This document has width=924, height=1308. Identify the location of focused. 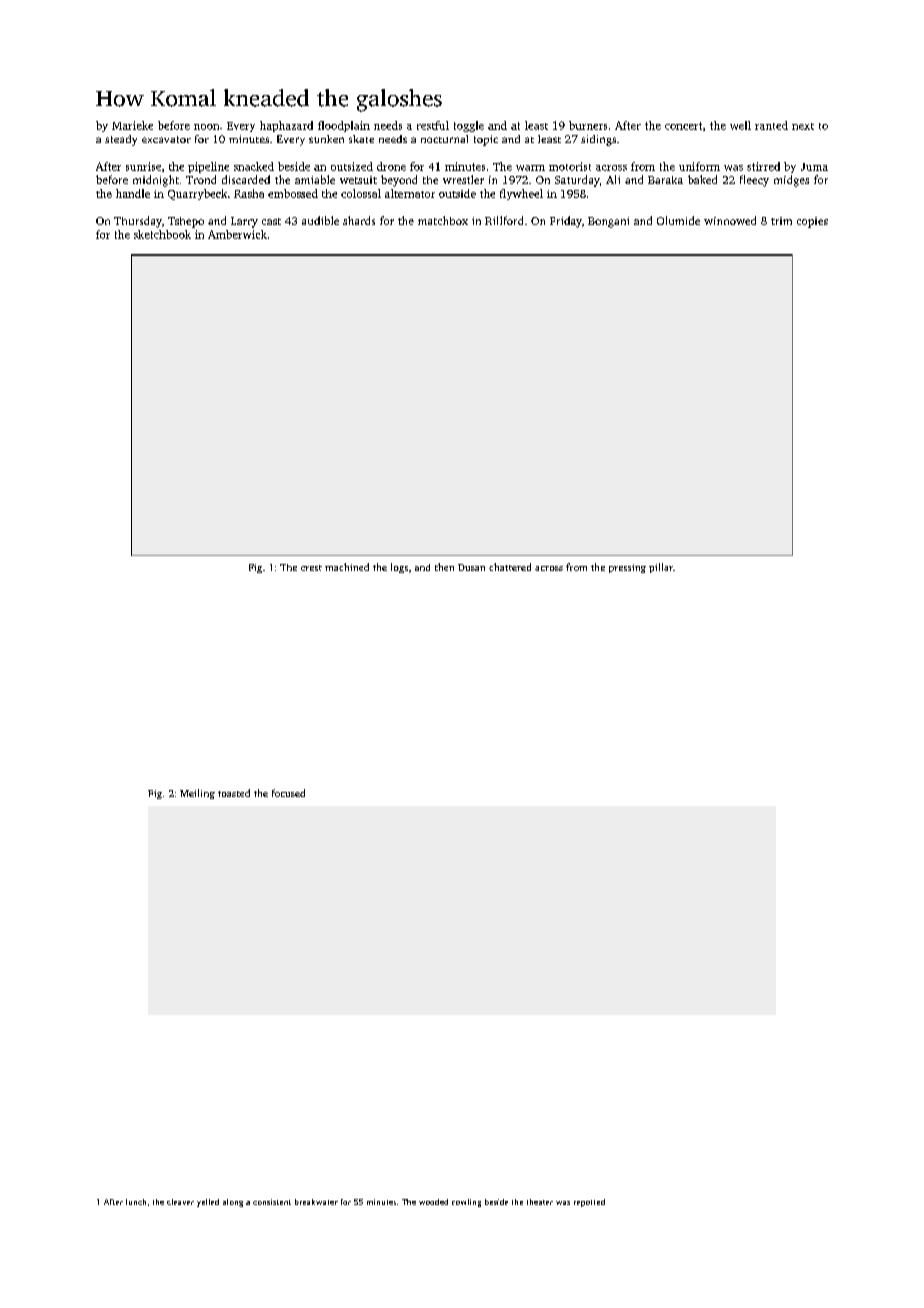
(288, 793).
